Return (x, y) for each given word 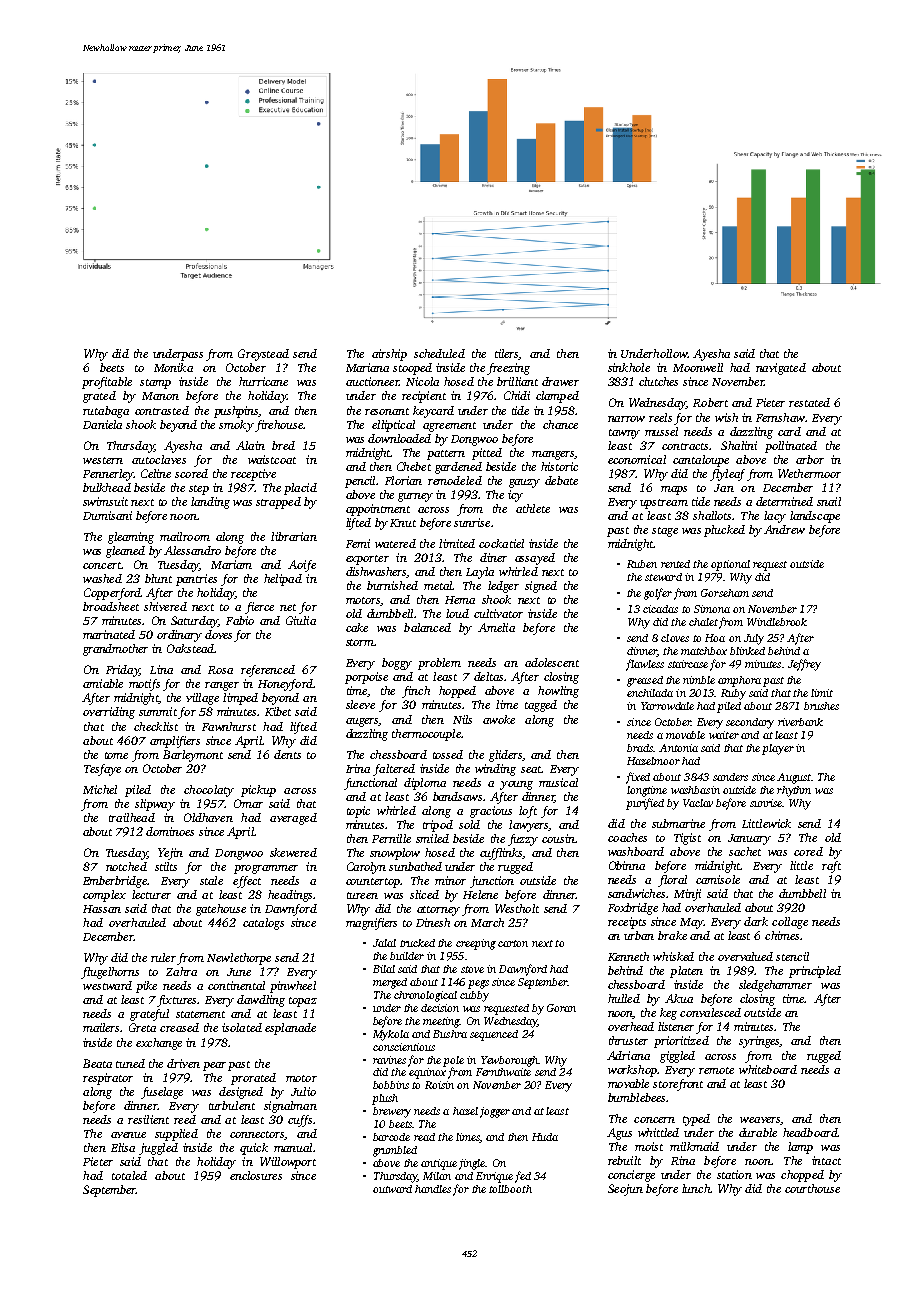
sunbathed (415, 866)
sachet (745, 851)
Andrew (784, 529)
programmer (266, 869)
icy (515, 496)
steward (663, 577)
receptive (253, 475)
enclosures (256, 1175)
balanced (427, 627)
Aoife (302, 566)
